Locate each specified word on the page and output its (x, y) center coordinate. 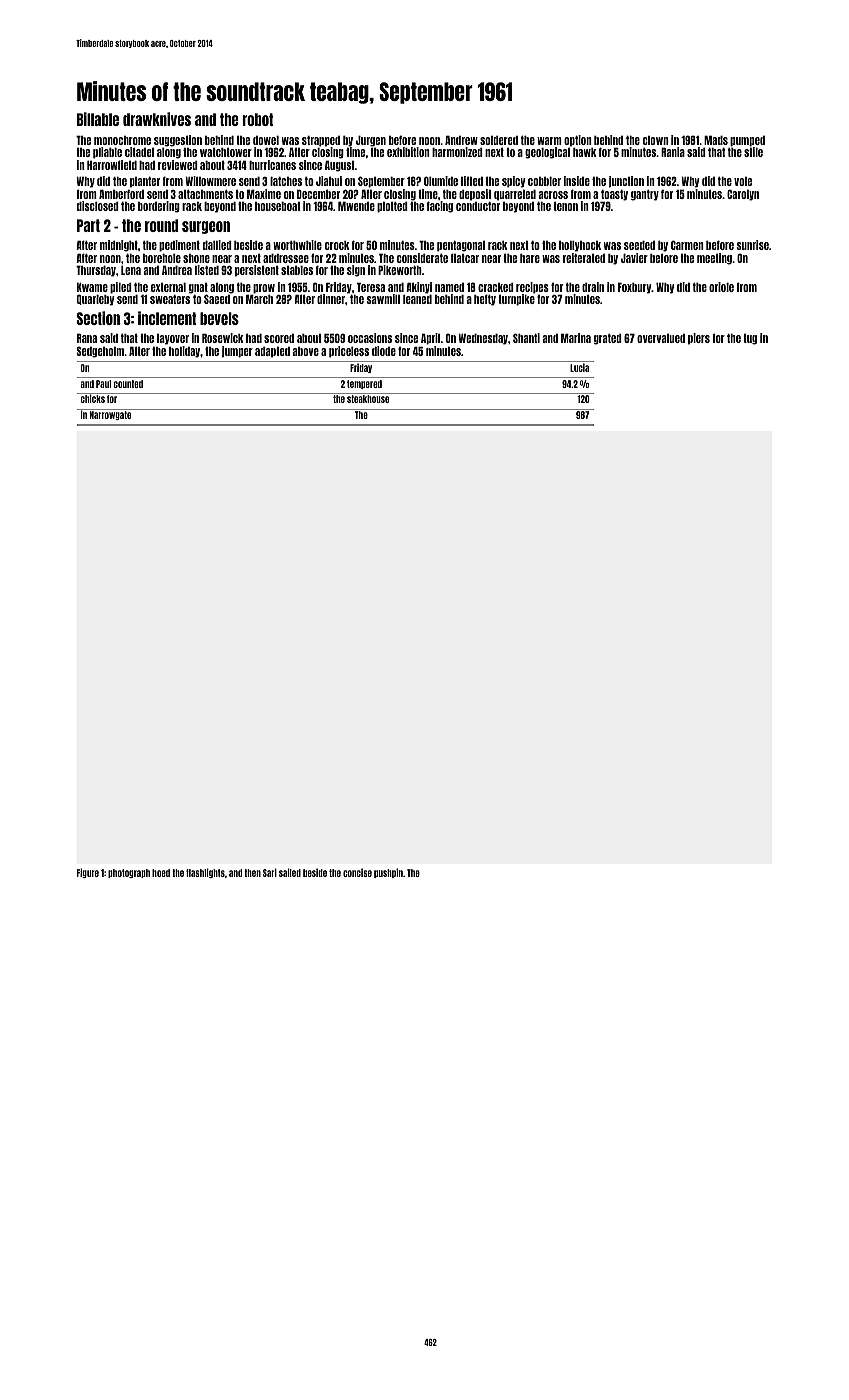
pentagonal (461, 246)
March (259, 299)
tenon (565, 206)
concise (357, 872)
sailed (290, 872)
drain (593, 287)
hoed (161, 873)
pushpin (388, 873)
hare (530, 258)
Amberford (121, 194)
